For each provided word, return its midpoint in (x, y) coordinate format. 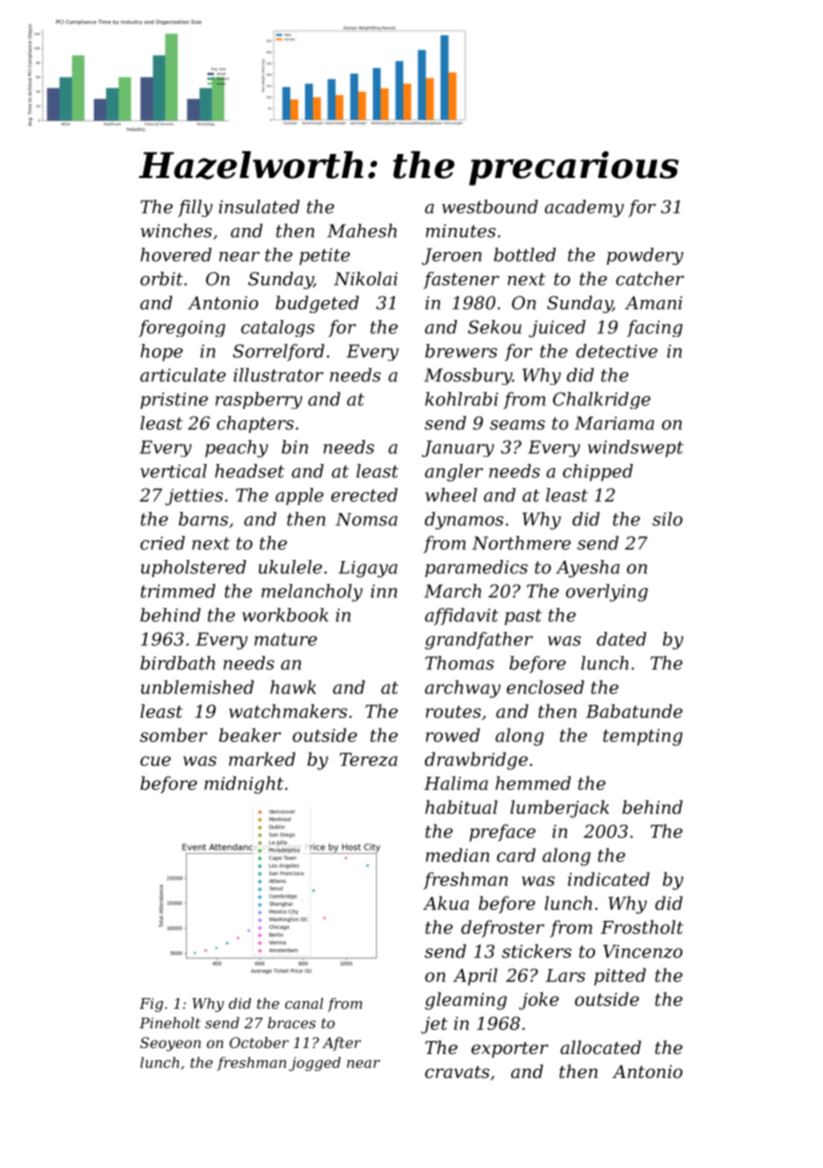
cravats (457, 1072)
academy (584, 208)
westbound (490, 207)
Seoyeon (170, 1044)
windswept (635, 448)
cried (162, 543)
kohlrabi (461, 399)
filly (195, 208)
